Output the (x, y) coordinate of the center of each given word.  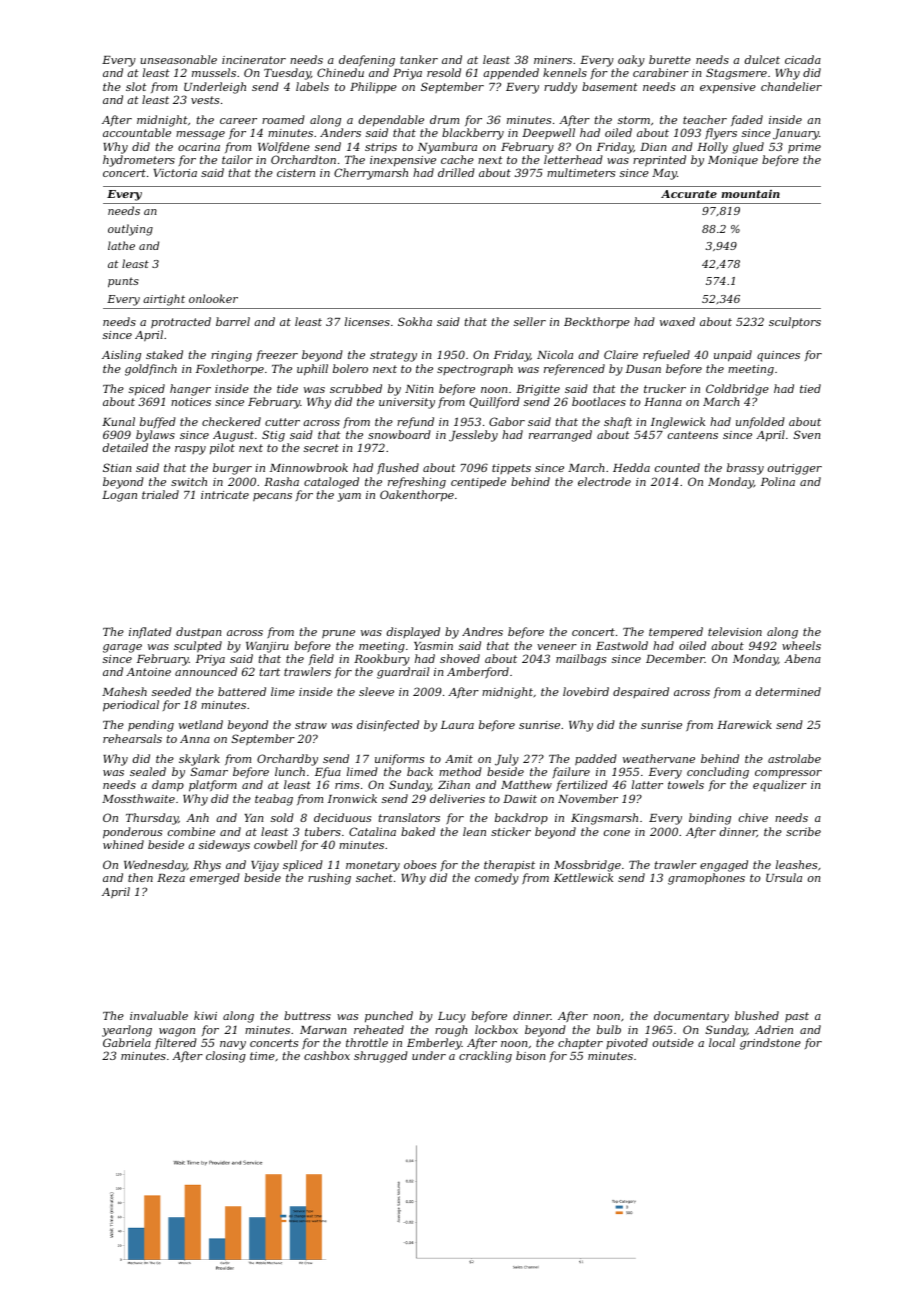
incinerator (254, 60)
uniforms (399, 759)
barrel (233, 321)
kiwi (205, 1015)
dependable (391, 121)
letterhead (573, 159)
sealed (148, 771)
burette (670, 59)
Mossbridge (587, 866)
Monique (733, 161)
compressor (788, 774)
